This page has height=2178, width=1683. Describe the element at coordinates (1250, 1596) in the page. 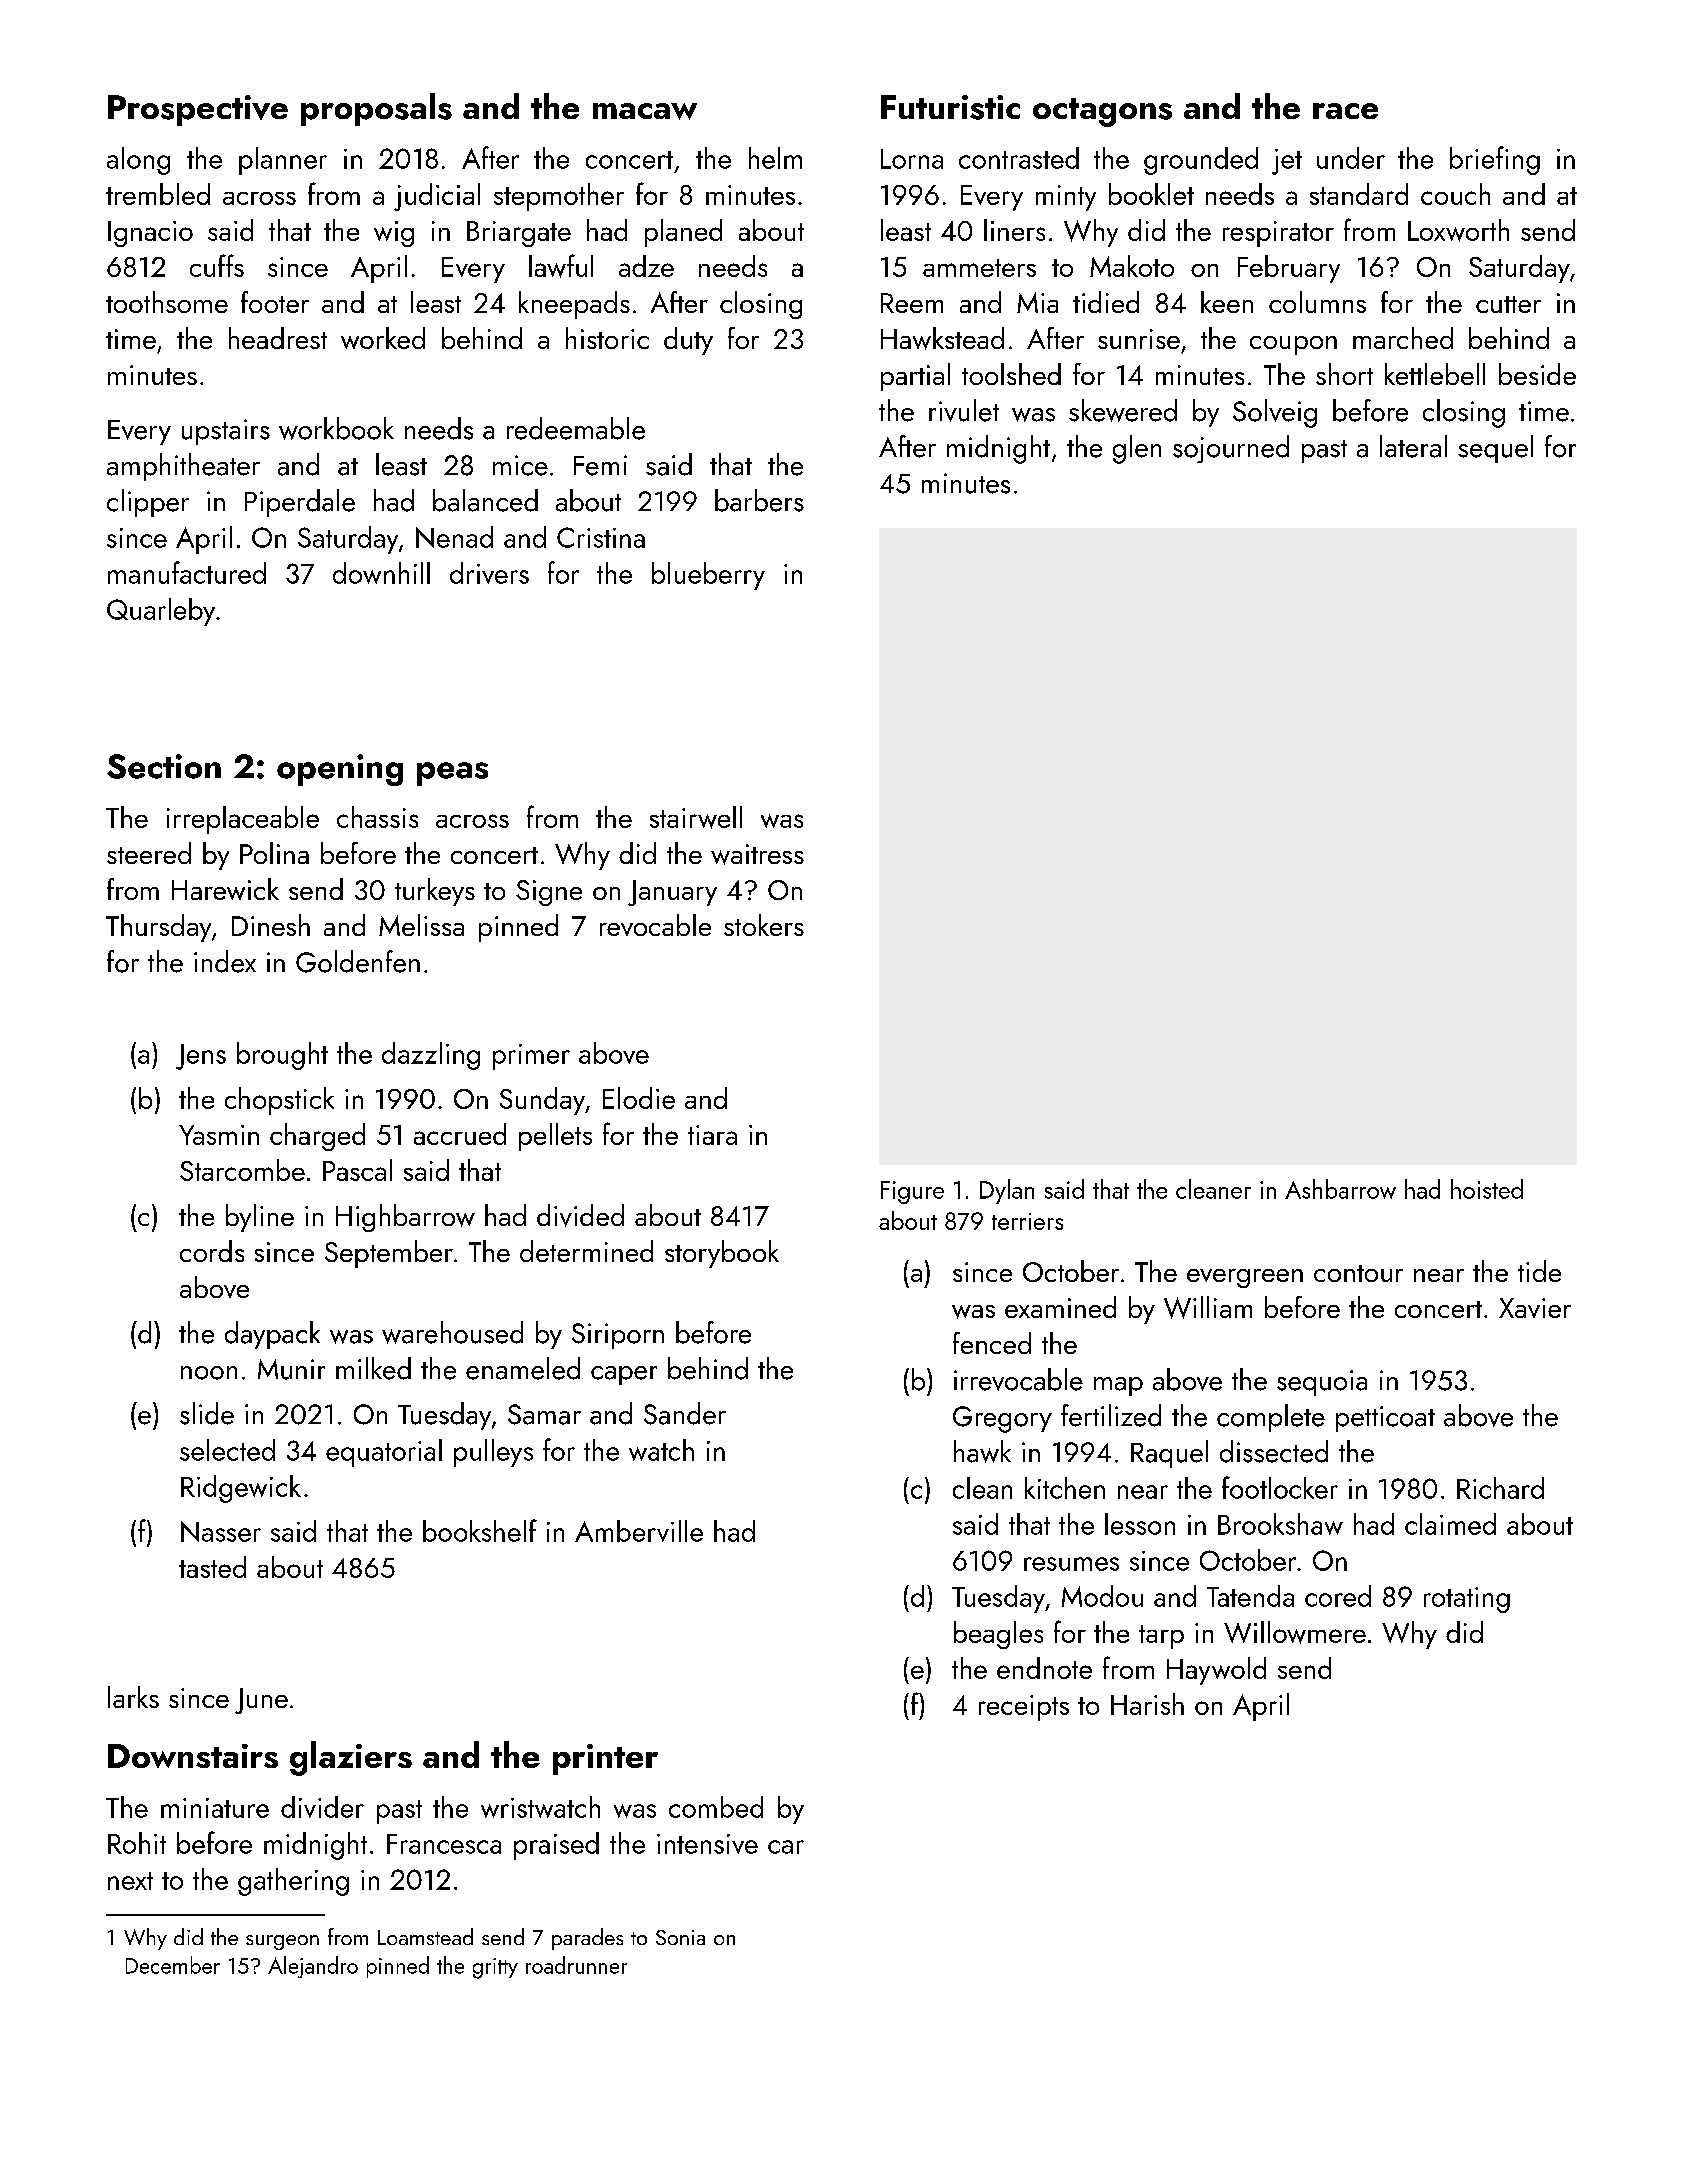

I see `Tatenda` at that location.
